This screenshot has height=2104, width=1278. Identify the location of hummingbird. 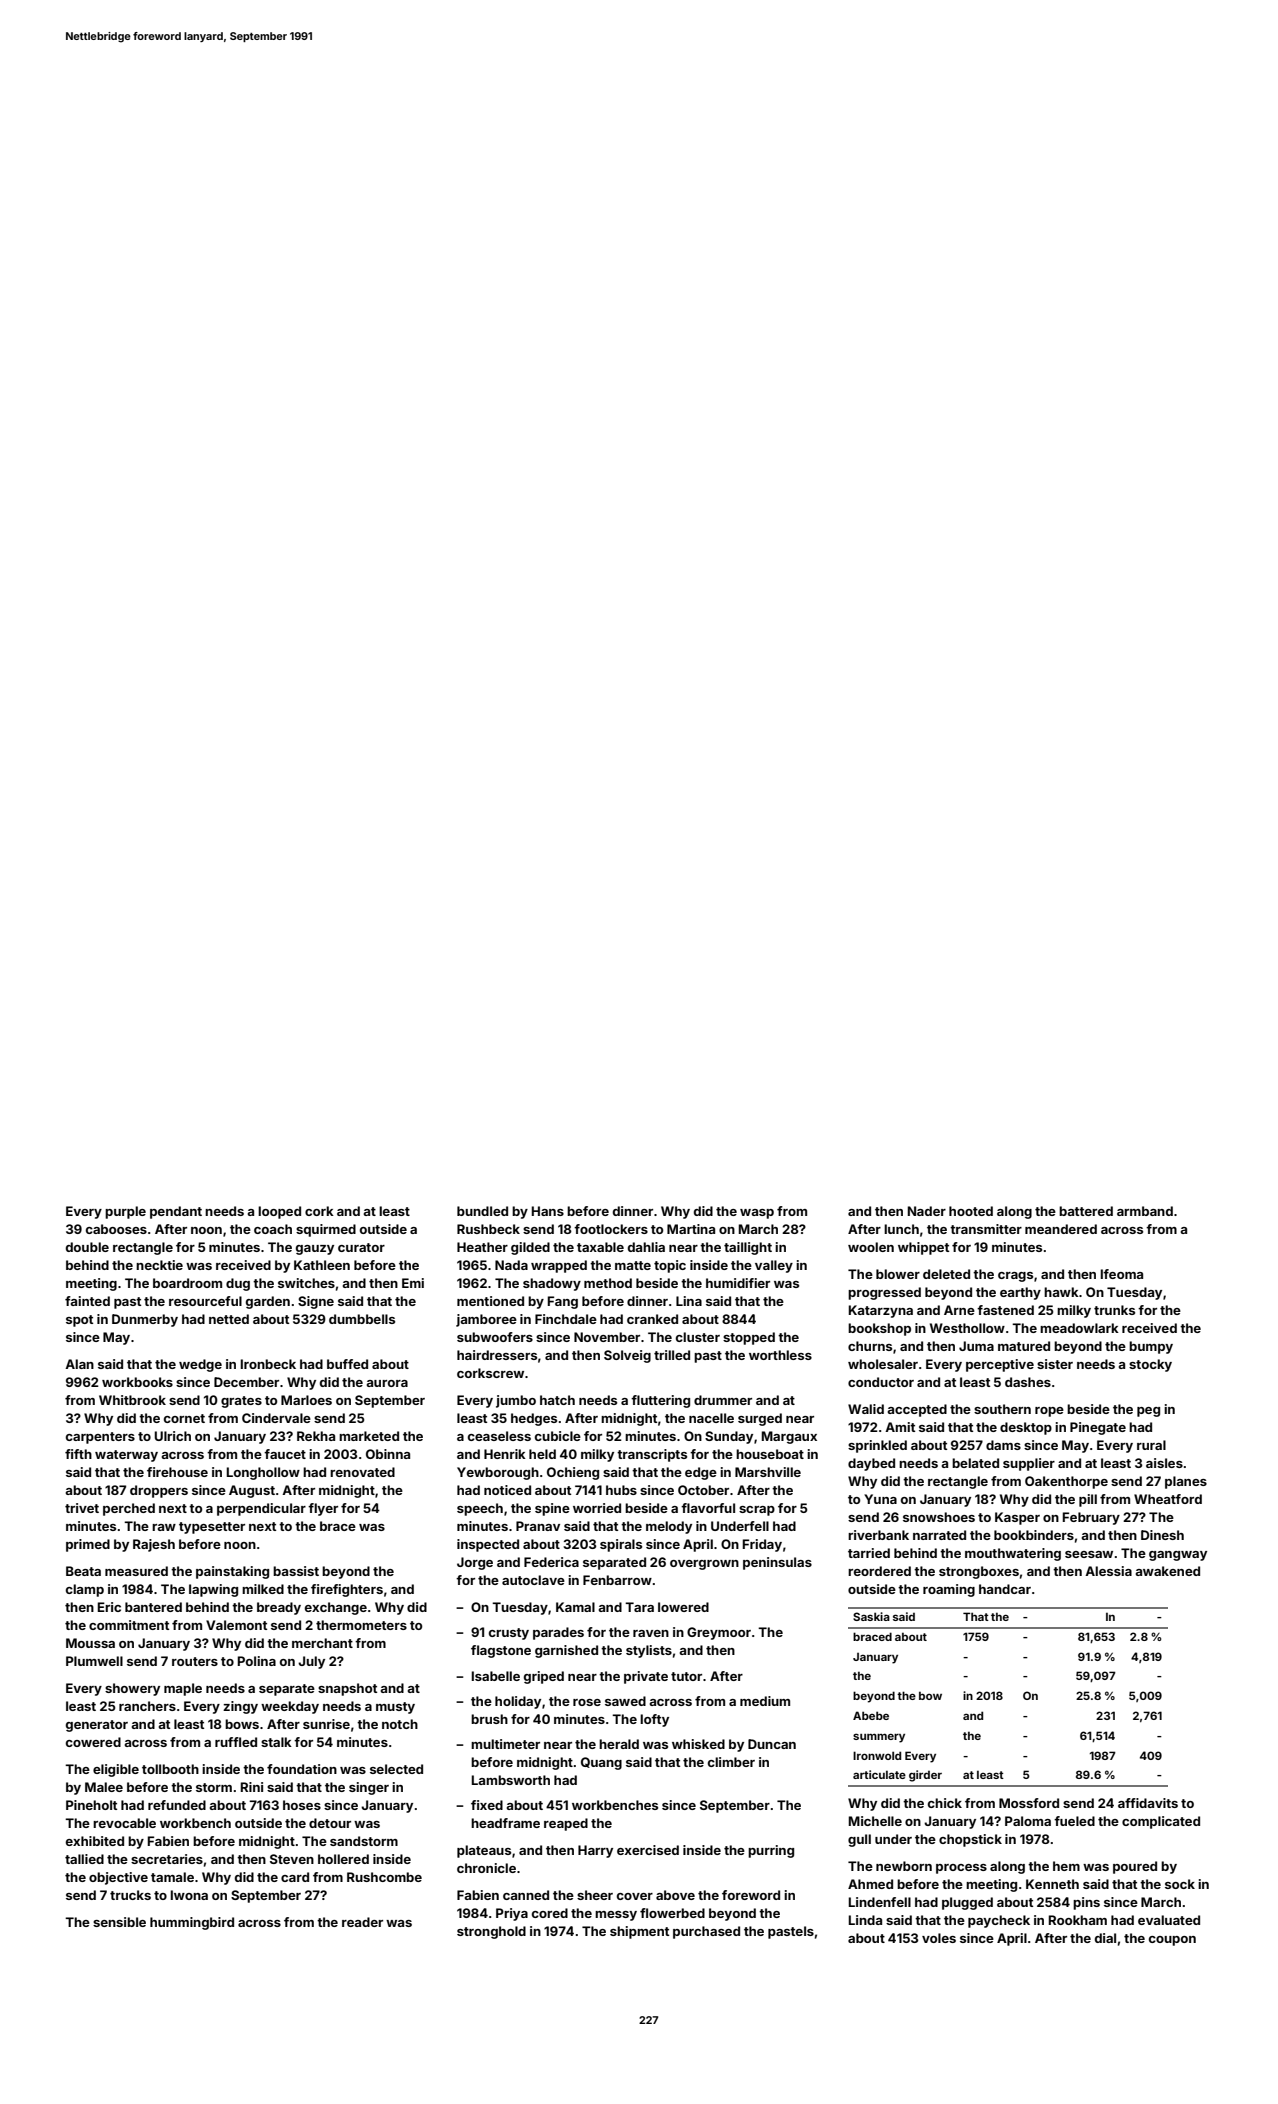
(192, 1923).
